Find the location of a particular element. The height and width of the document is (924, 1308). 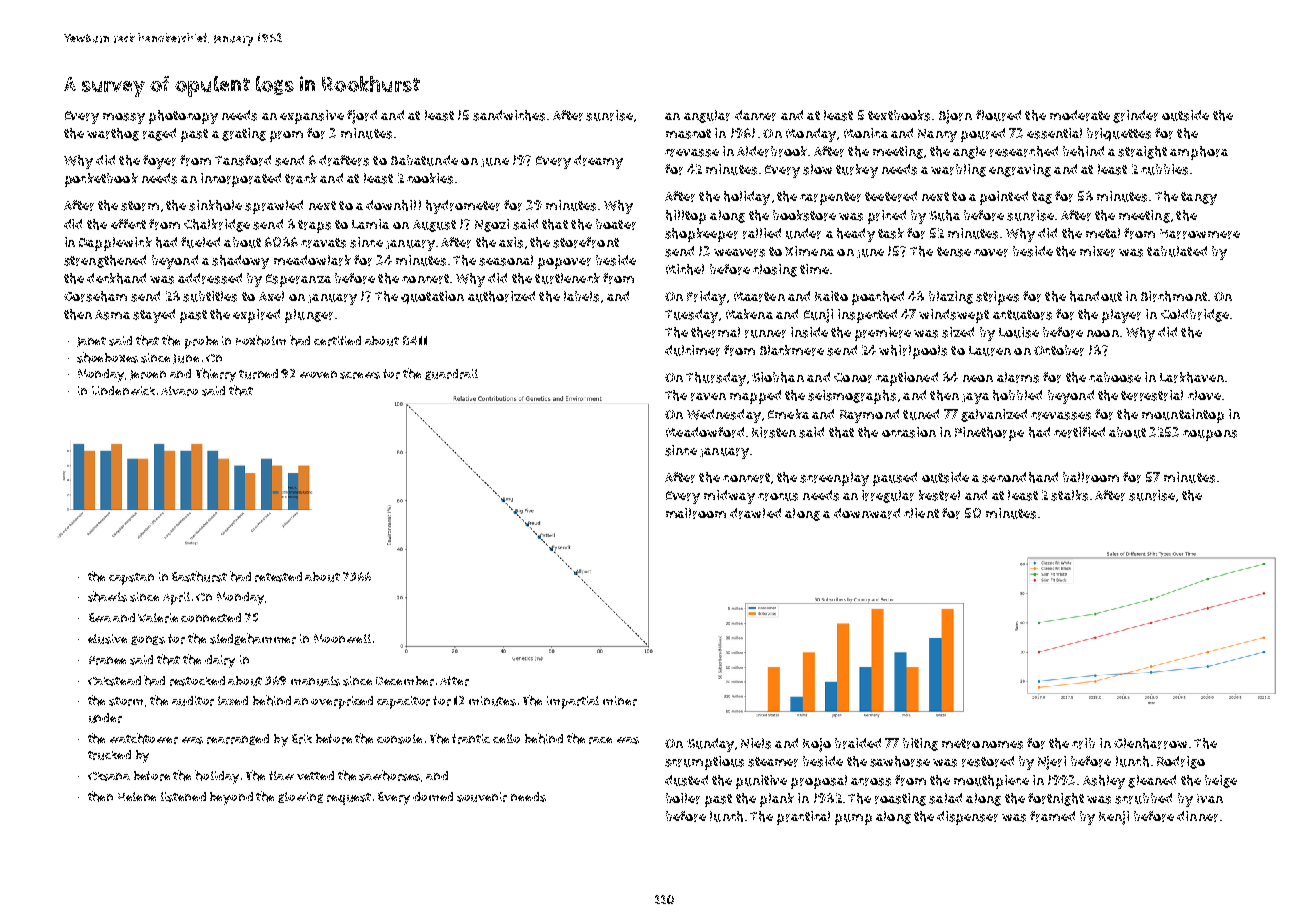

mailroom is located at coordinates (696, 513).
